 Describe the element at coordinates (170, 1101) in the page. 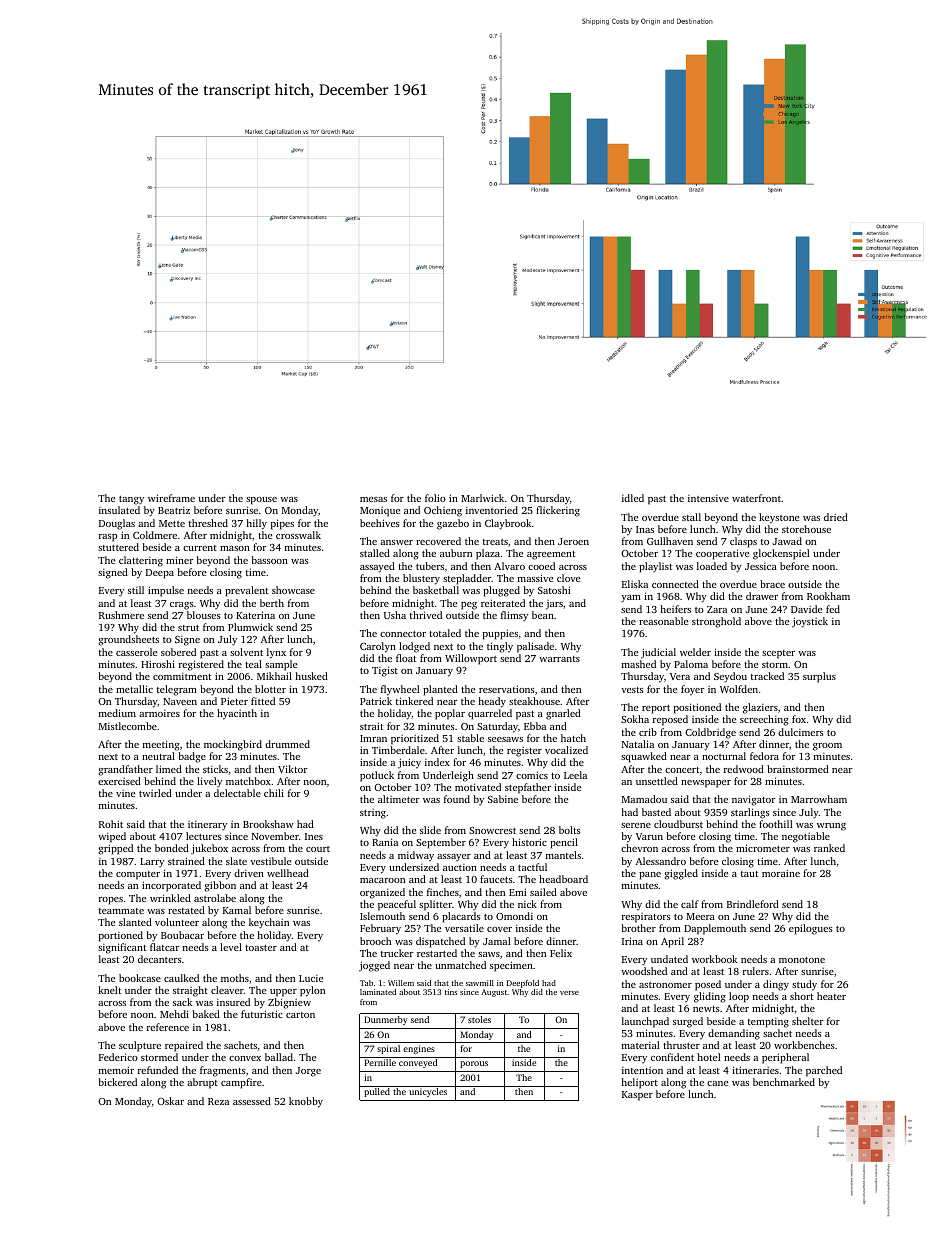

I see `Oskar` at that location.
